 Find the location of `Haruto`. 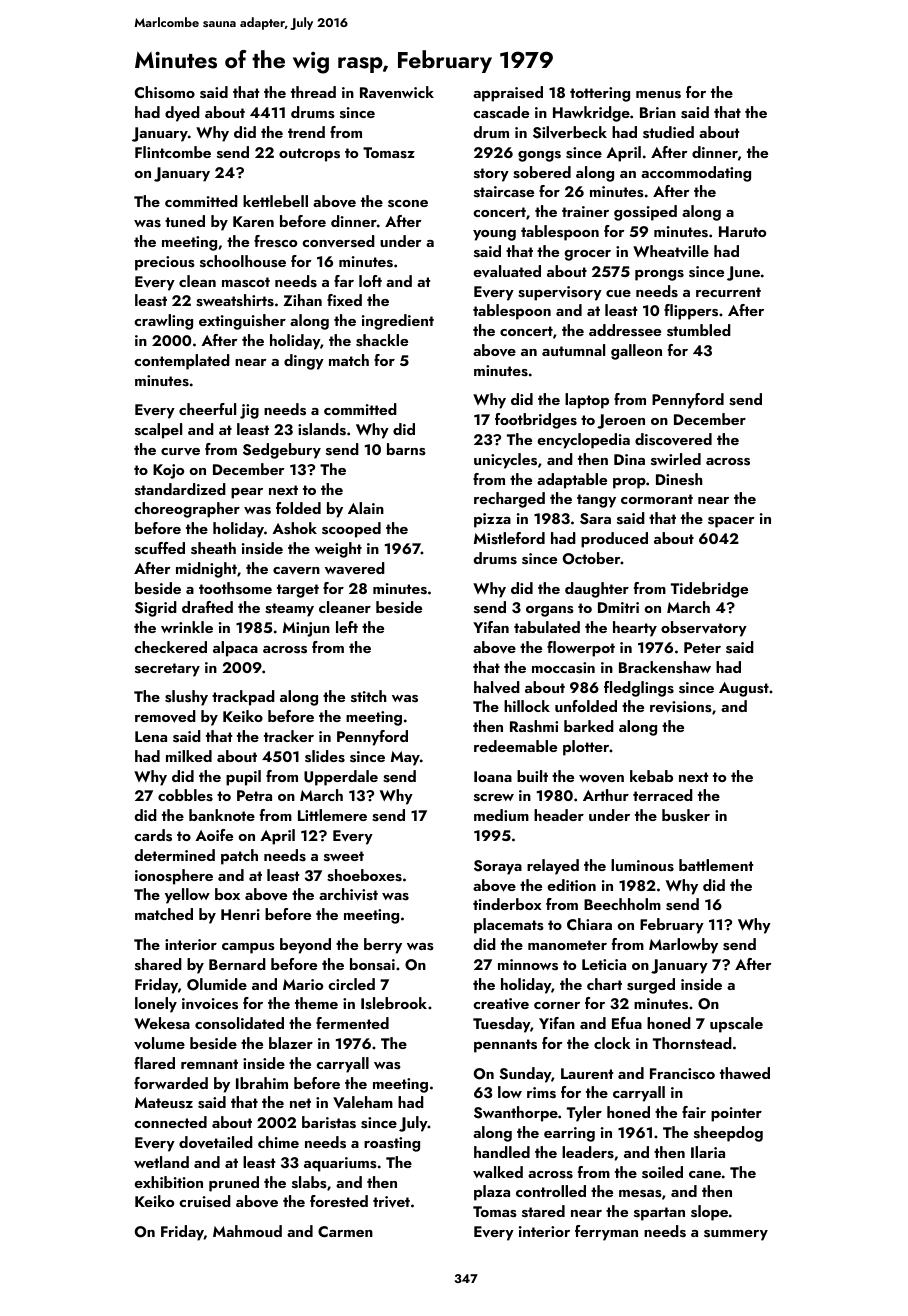

Haruto is located at coordinates (742, 231).
